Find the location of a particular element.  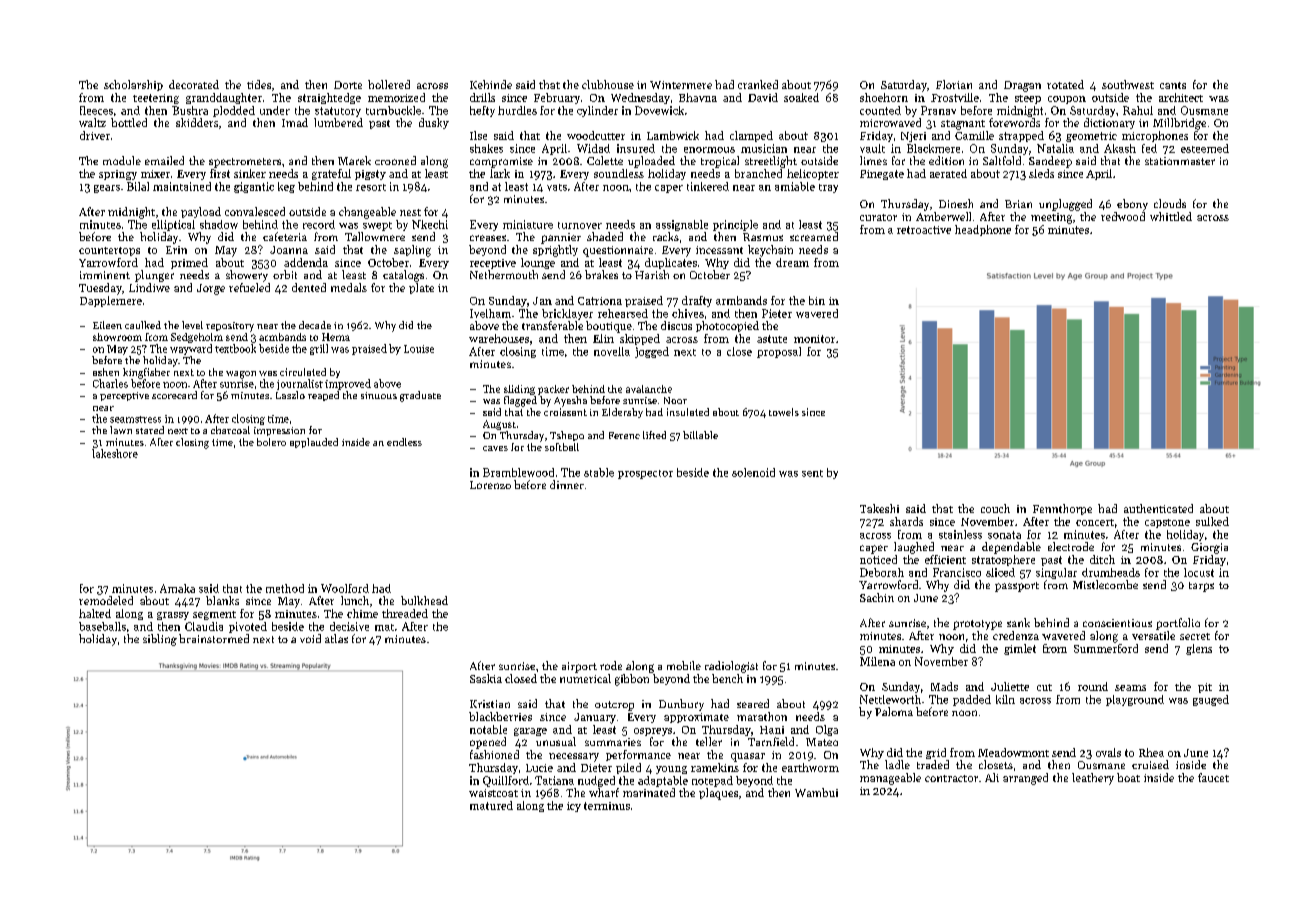

Ivelham is located at coordinates (490, 313).
